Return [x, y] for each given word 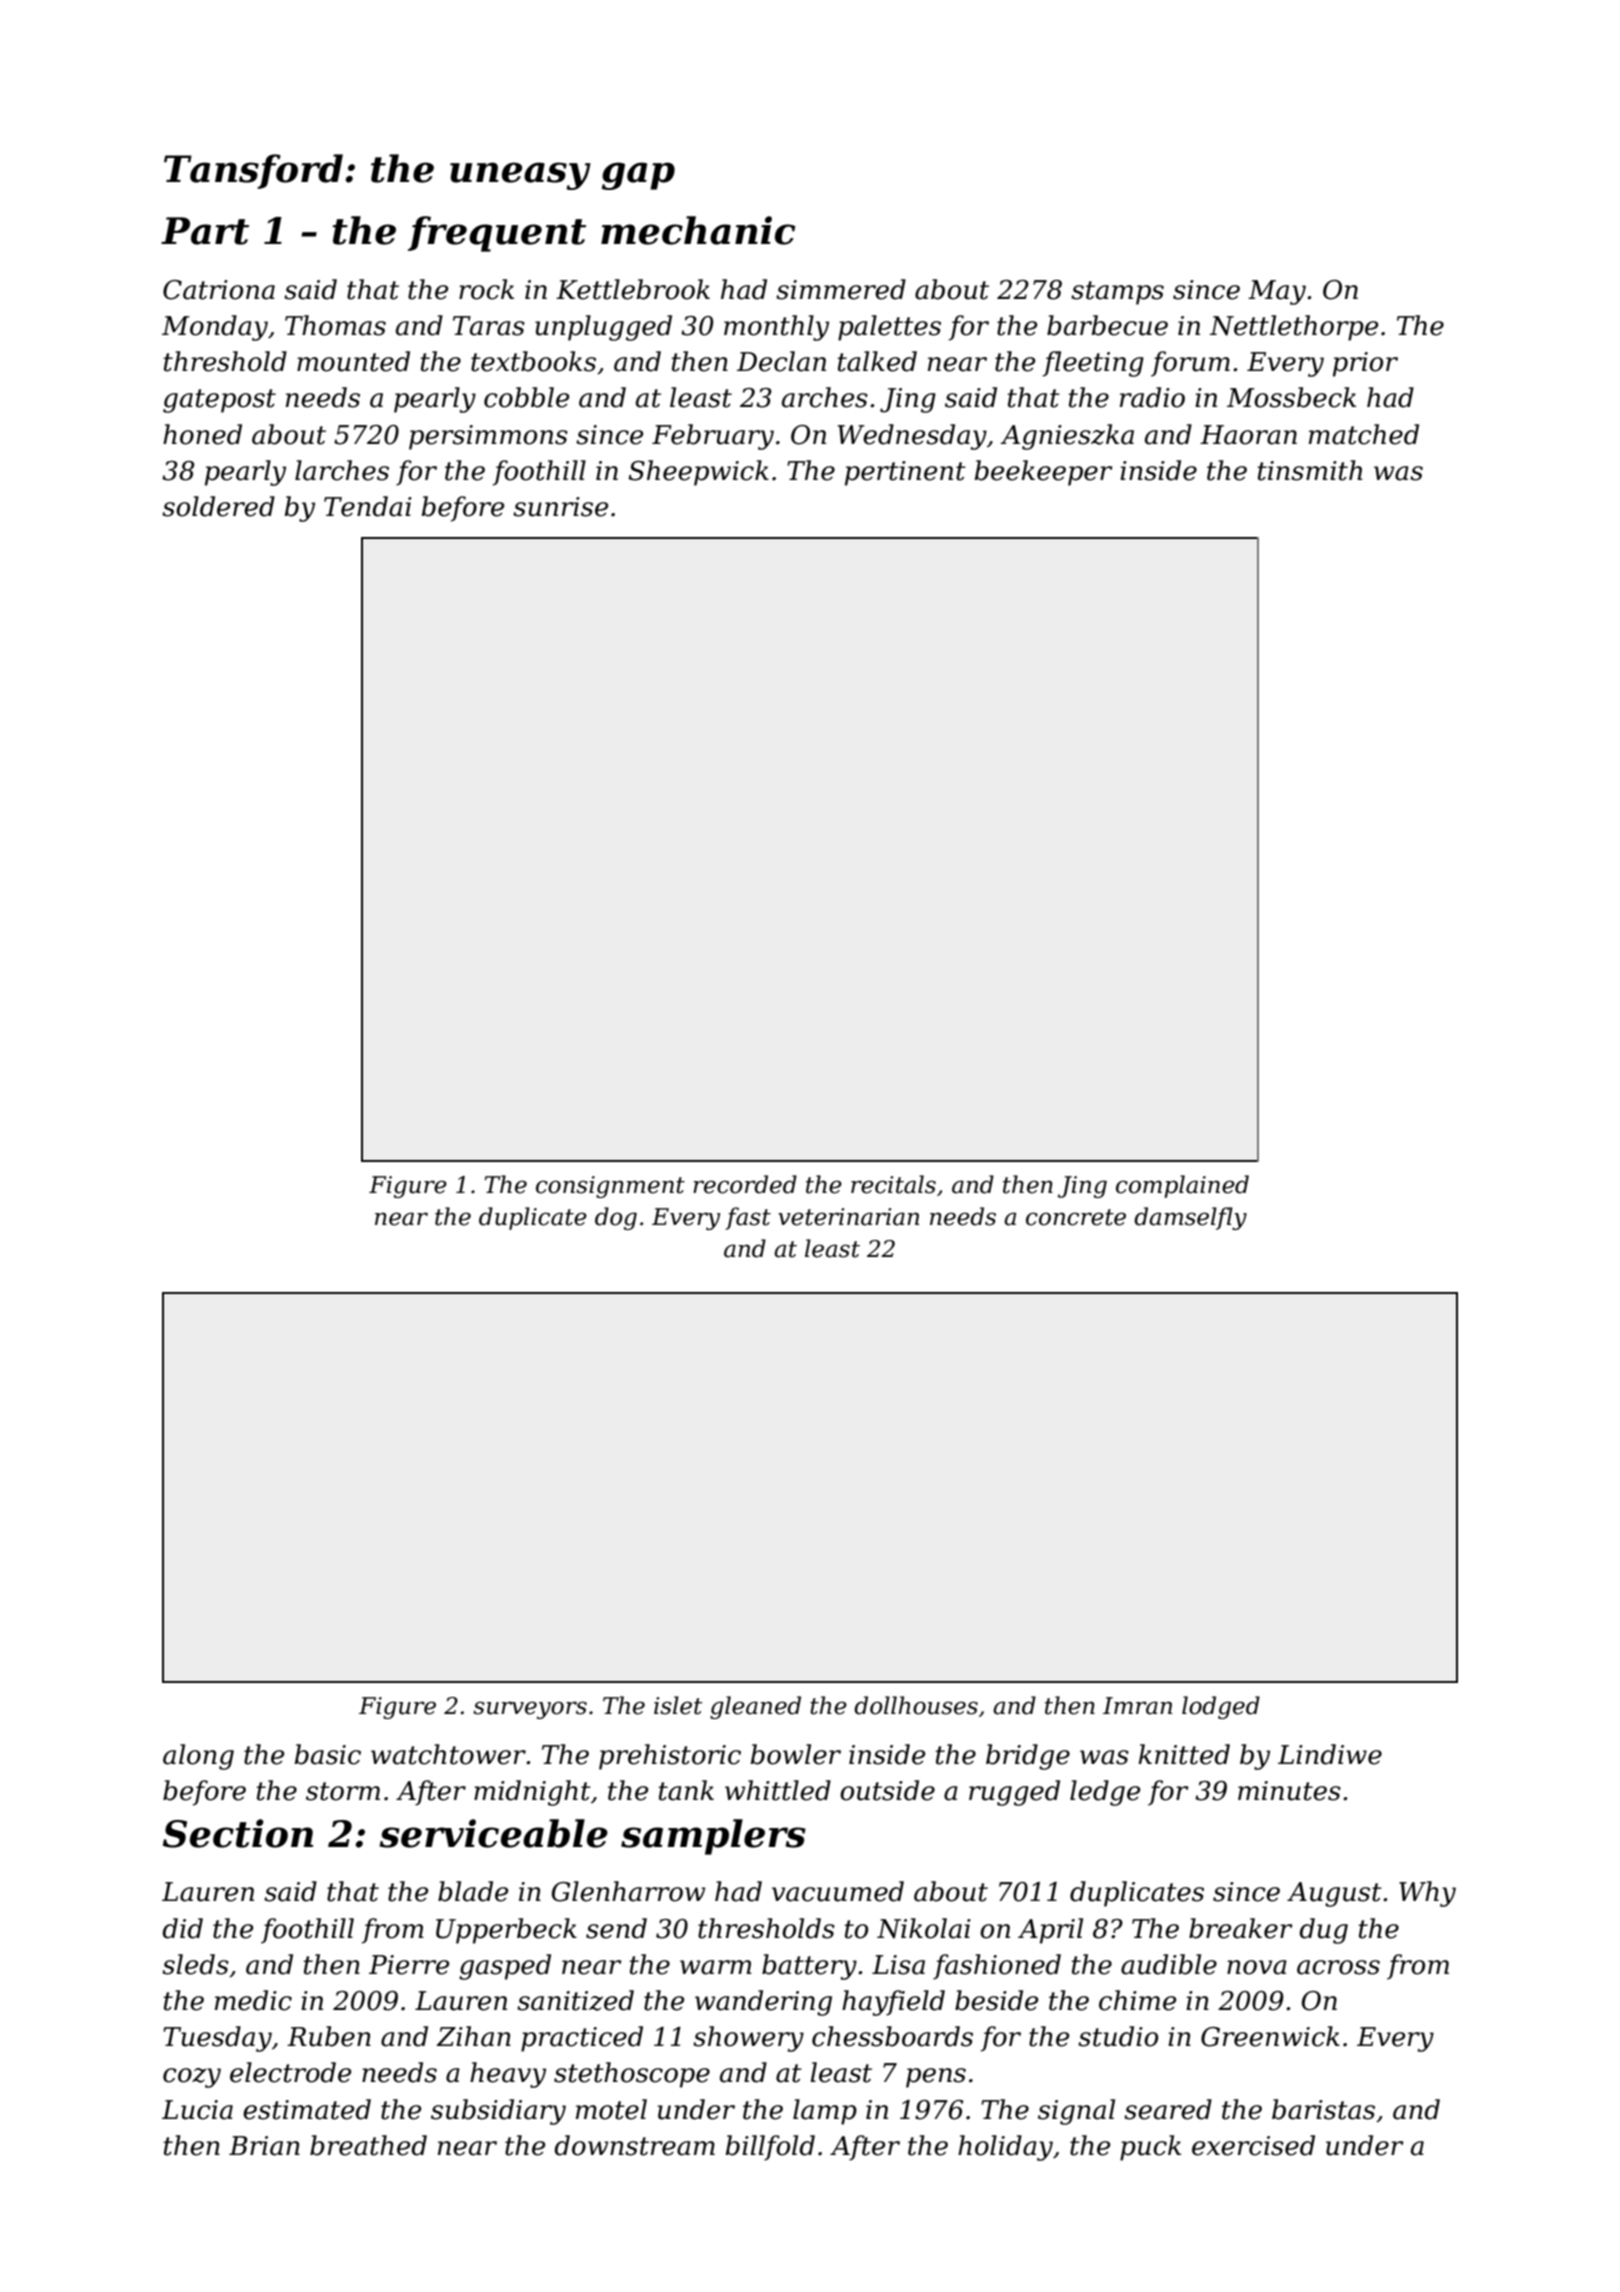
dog [616, 1218]
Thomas [335, 325]
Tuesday [217, 2039]
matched [1364, 434]
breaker [1240, 1928]
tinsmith [1310, 470]
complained [1182, 1186]
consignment [610, 1187]
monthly [776, 328]
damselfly [1190, 1218]
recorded [745, 1184]
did [182, 1928]
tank [686, 1790]
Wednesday [912, 437]
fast [748, 1218]
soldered [218, 506]
